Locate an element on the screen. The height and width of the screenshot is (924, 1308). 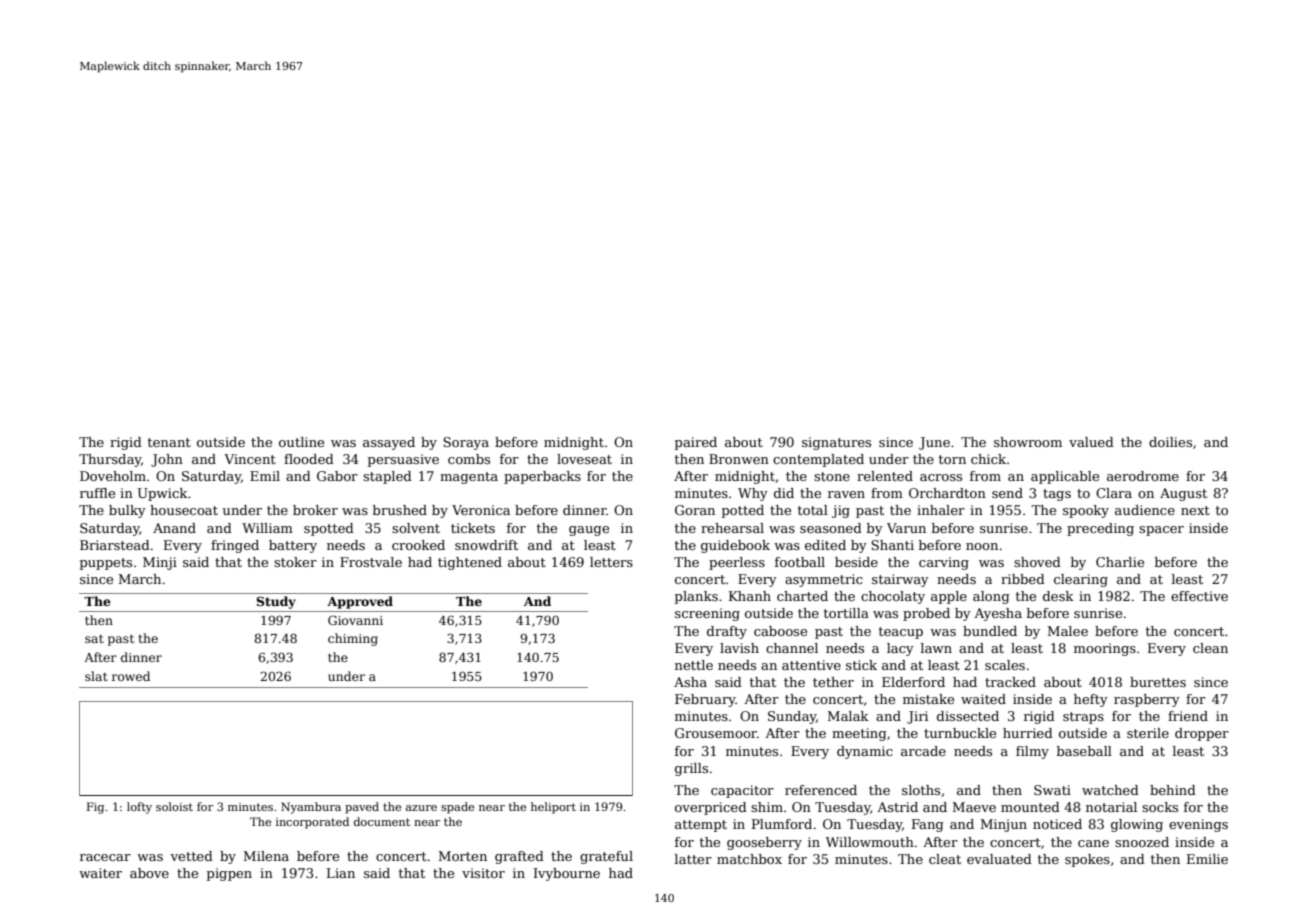
Lian is located at coordinates (341, 873).
